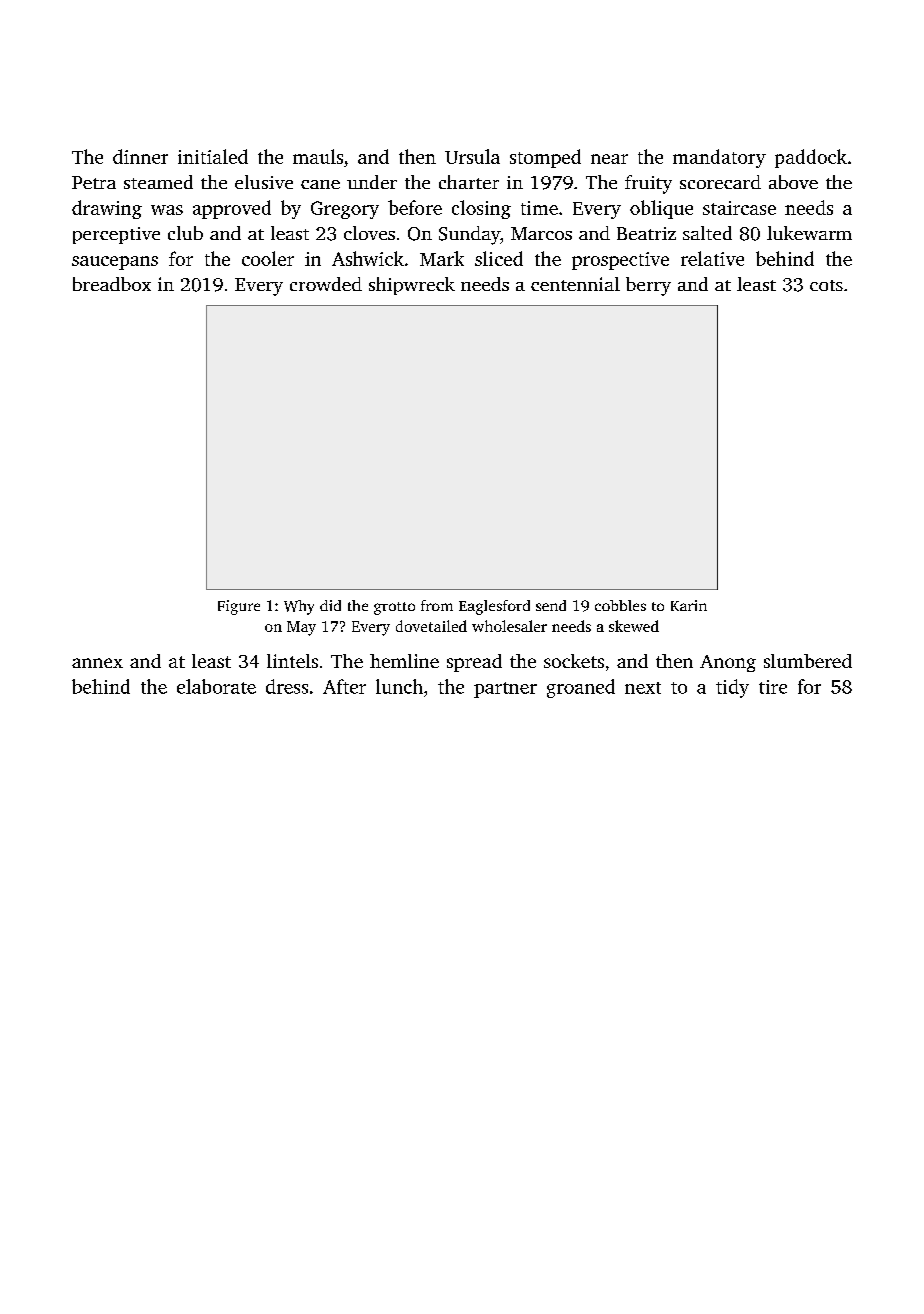 This screenshot has height=1314, width=924. Describe the element at coordinates (292, 661) in the screenshot. I see `lintels` at that location.
